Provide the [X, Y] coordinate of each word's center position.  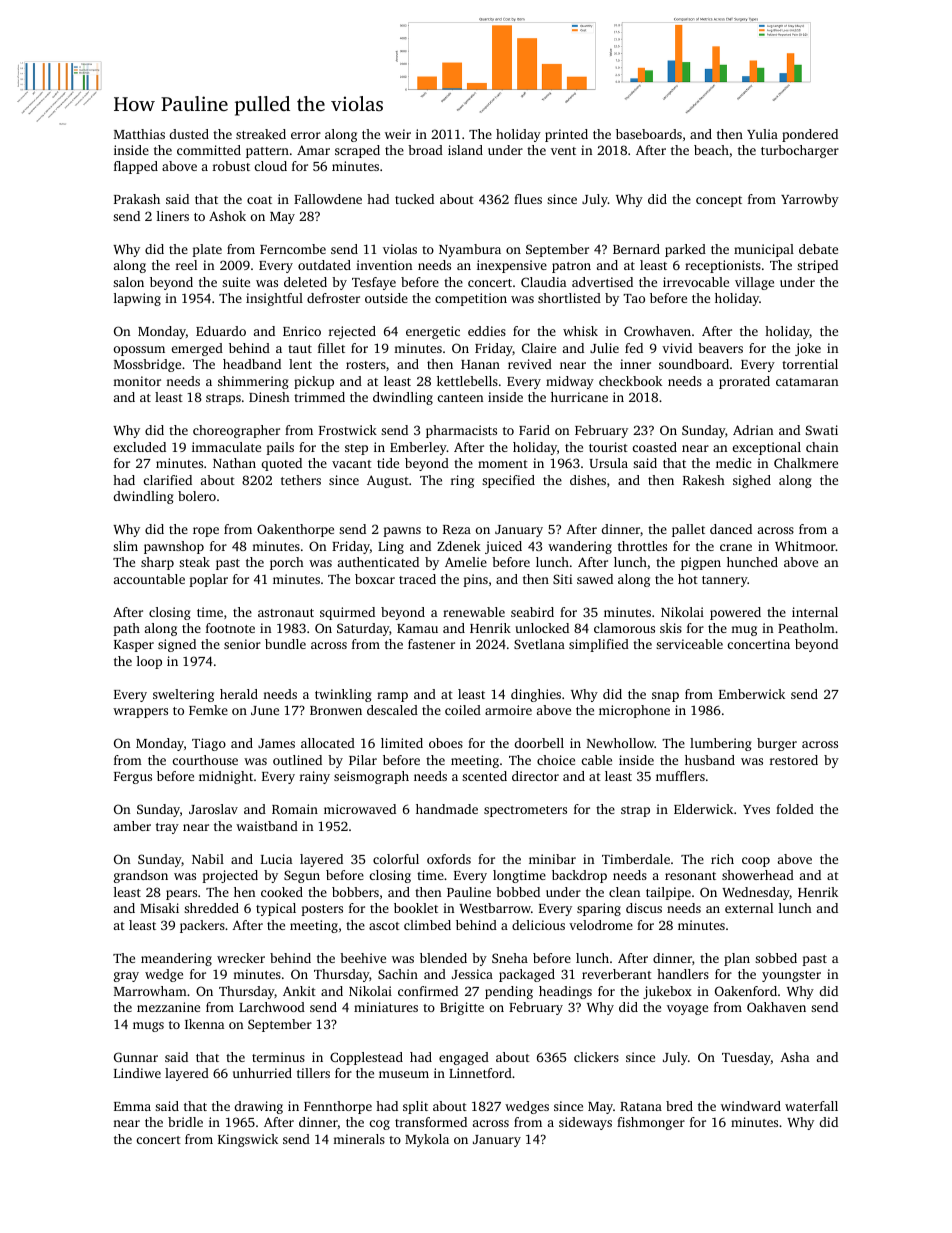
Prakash [137, 199]
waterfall [811, 1106]
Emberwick [752, 694]
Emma [132, 1106]
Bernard [636, 249]
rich [722, 859]
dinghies [536, 695]
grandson [141, 876]
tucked [414, 199]
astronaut [286, 613]
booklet [416, 908]
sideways [585, 1123]
